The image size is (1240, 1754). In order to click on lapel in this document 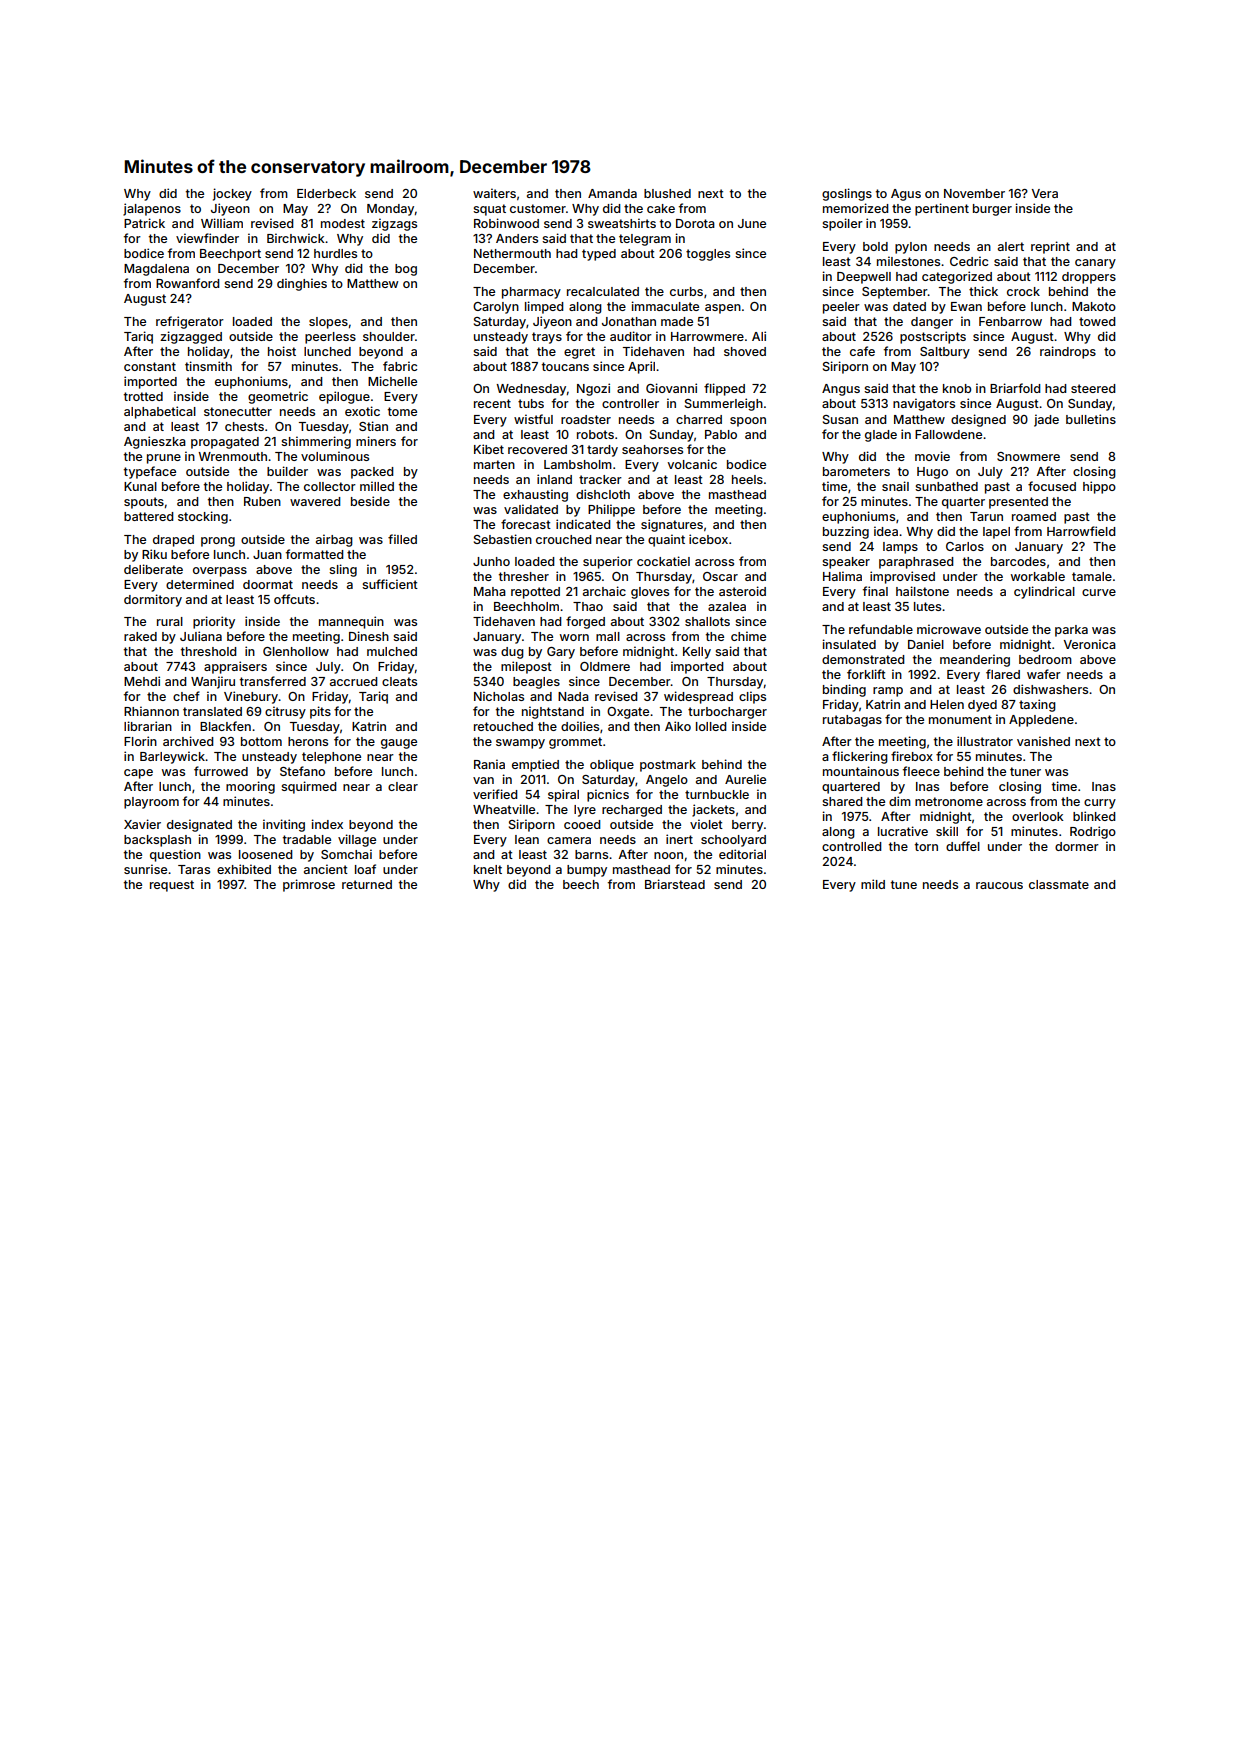, I will do `click(996, 533)`.
